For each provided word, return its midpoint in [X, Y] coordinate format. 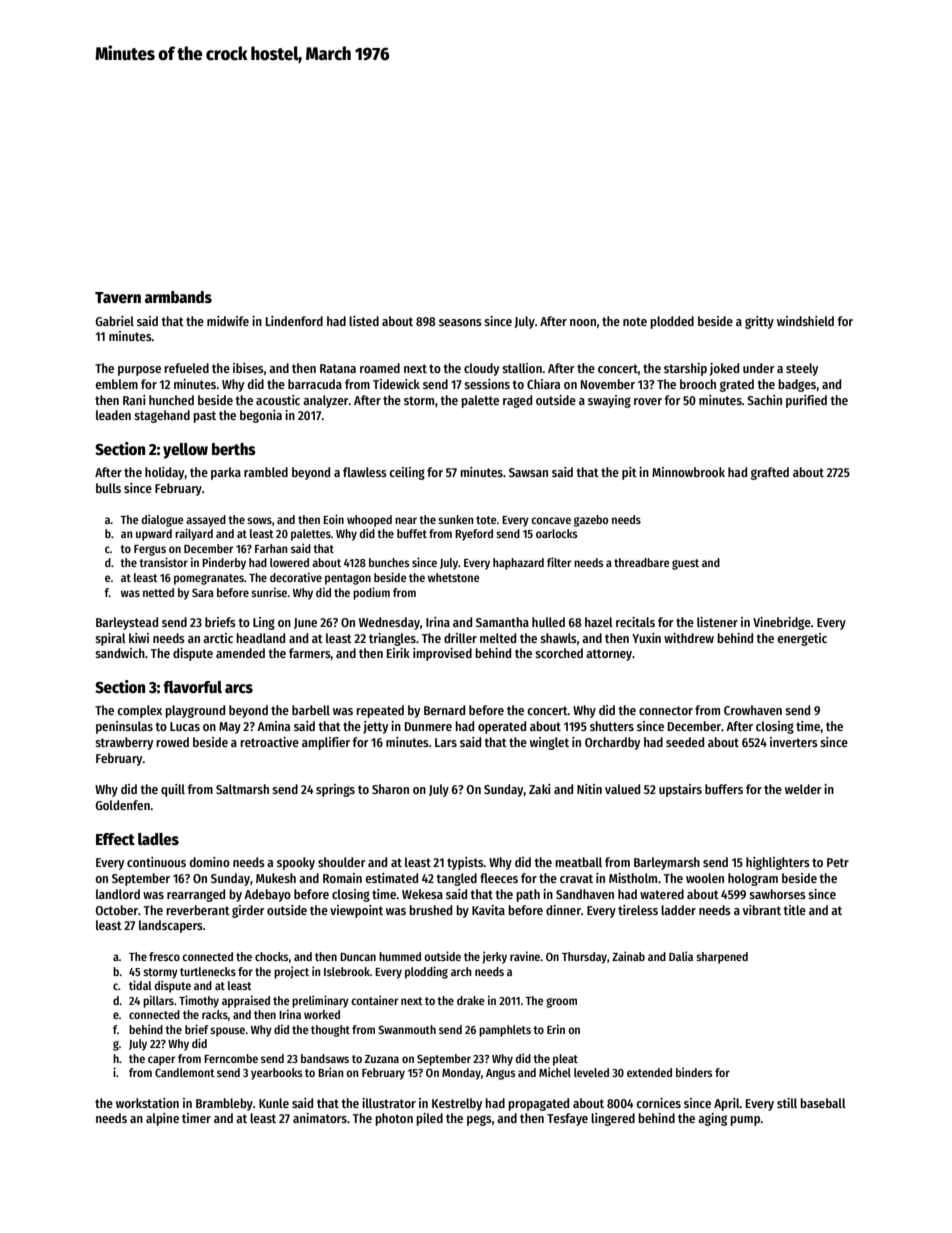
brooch [698, 384]
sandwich [120, 653]
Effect [115, 839]
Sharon [390, 789]
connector [666, 710]
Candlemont [185, 1072]
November [608, 384]
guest [685, 564]
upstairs [680, 790]
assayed [206, 521]
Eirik [398, 653]
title [794, 910]
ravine [525, 956]
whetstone [454, 577]
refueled [186, 368]
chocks [272, 956]
